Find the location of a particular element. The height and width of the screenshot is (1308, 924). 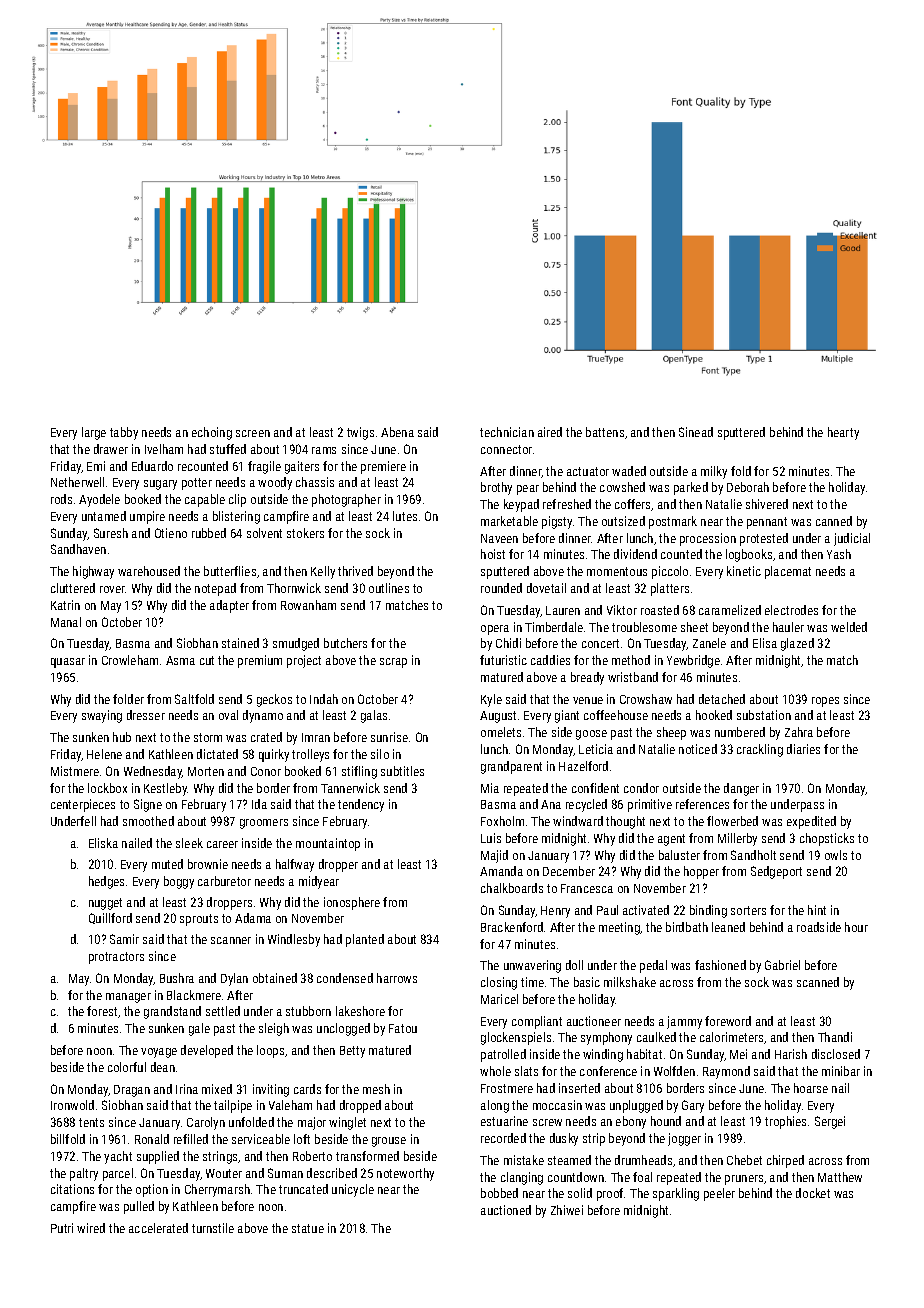

photographer is located at coordinates (346, 500).
